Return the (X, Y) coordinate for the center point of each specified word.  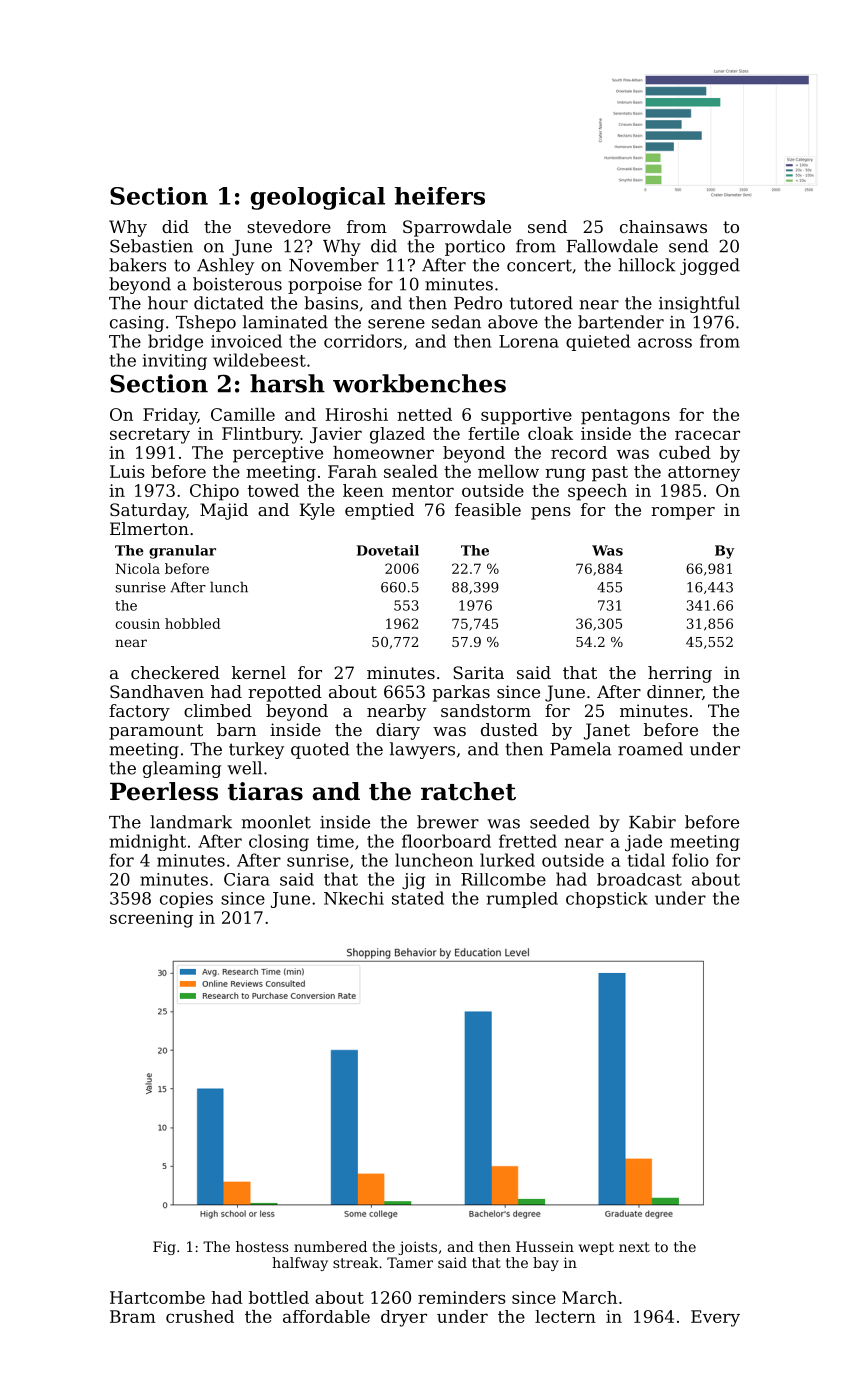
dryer (404, 1318)
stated (418, 898)
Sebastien (151, 246)
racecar (707, 435)
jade (643, 842)
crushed (200, 1316)
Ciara (247, 879)
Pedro (478, 303)
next (634, 1247)
